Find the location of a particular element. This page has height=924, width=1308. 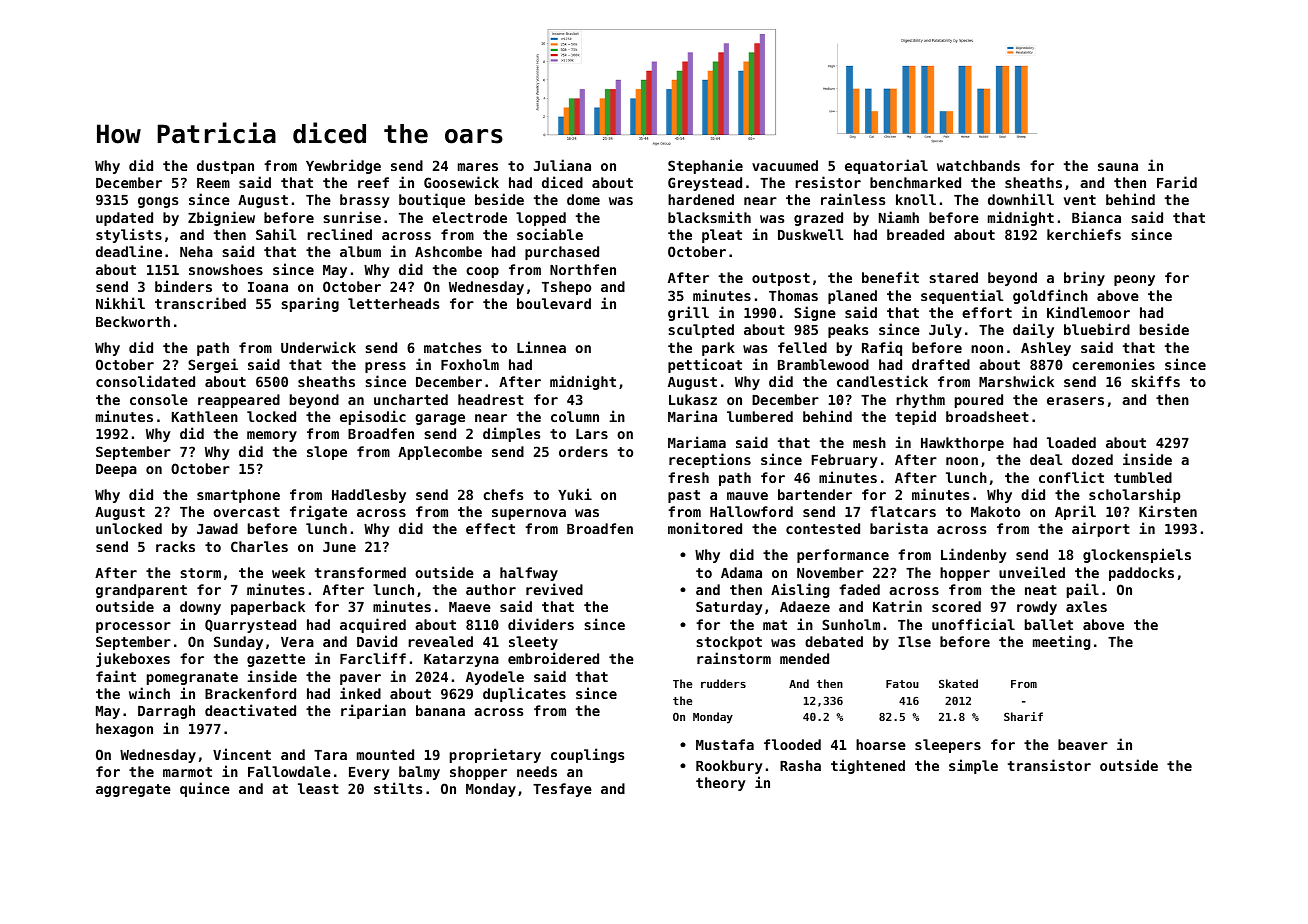

park is located at coordinates (718, 349).
